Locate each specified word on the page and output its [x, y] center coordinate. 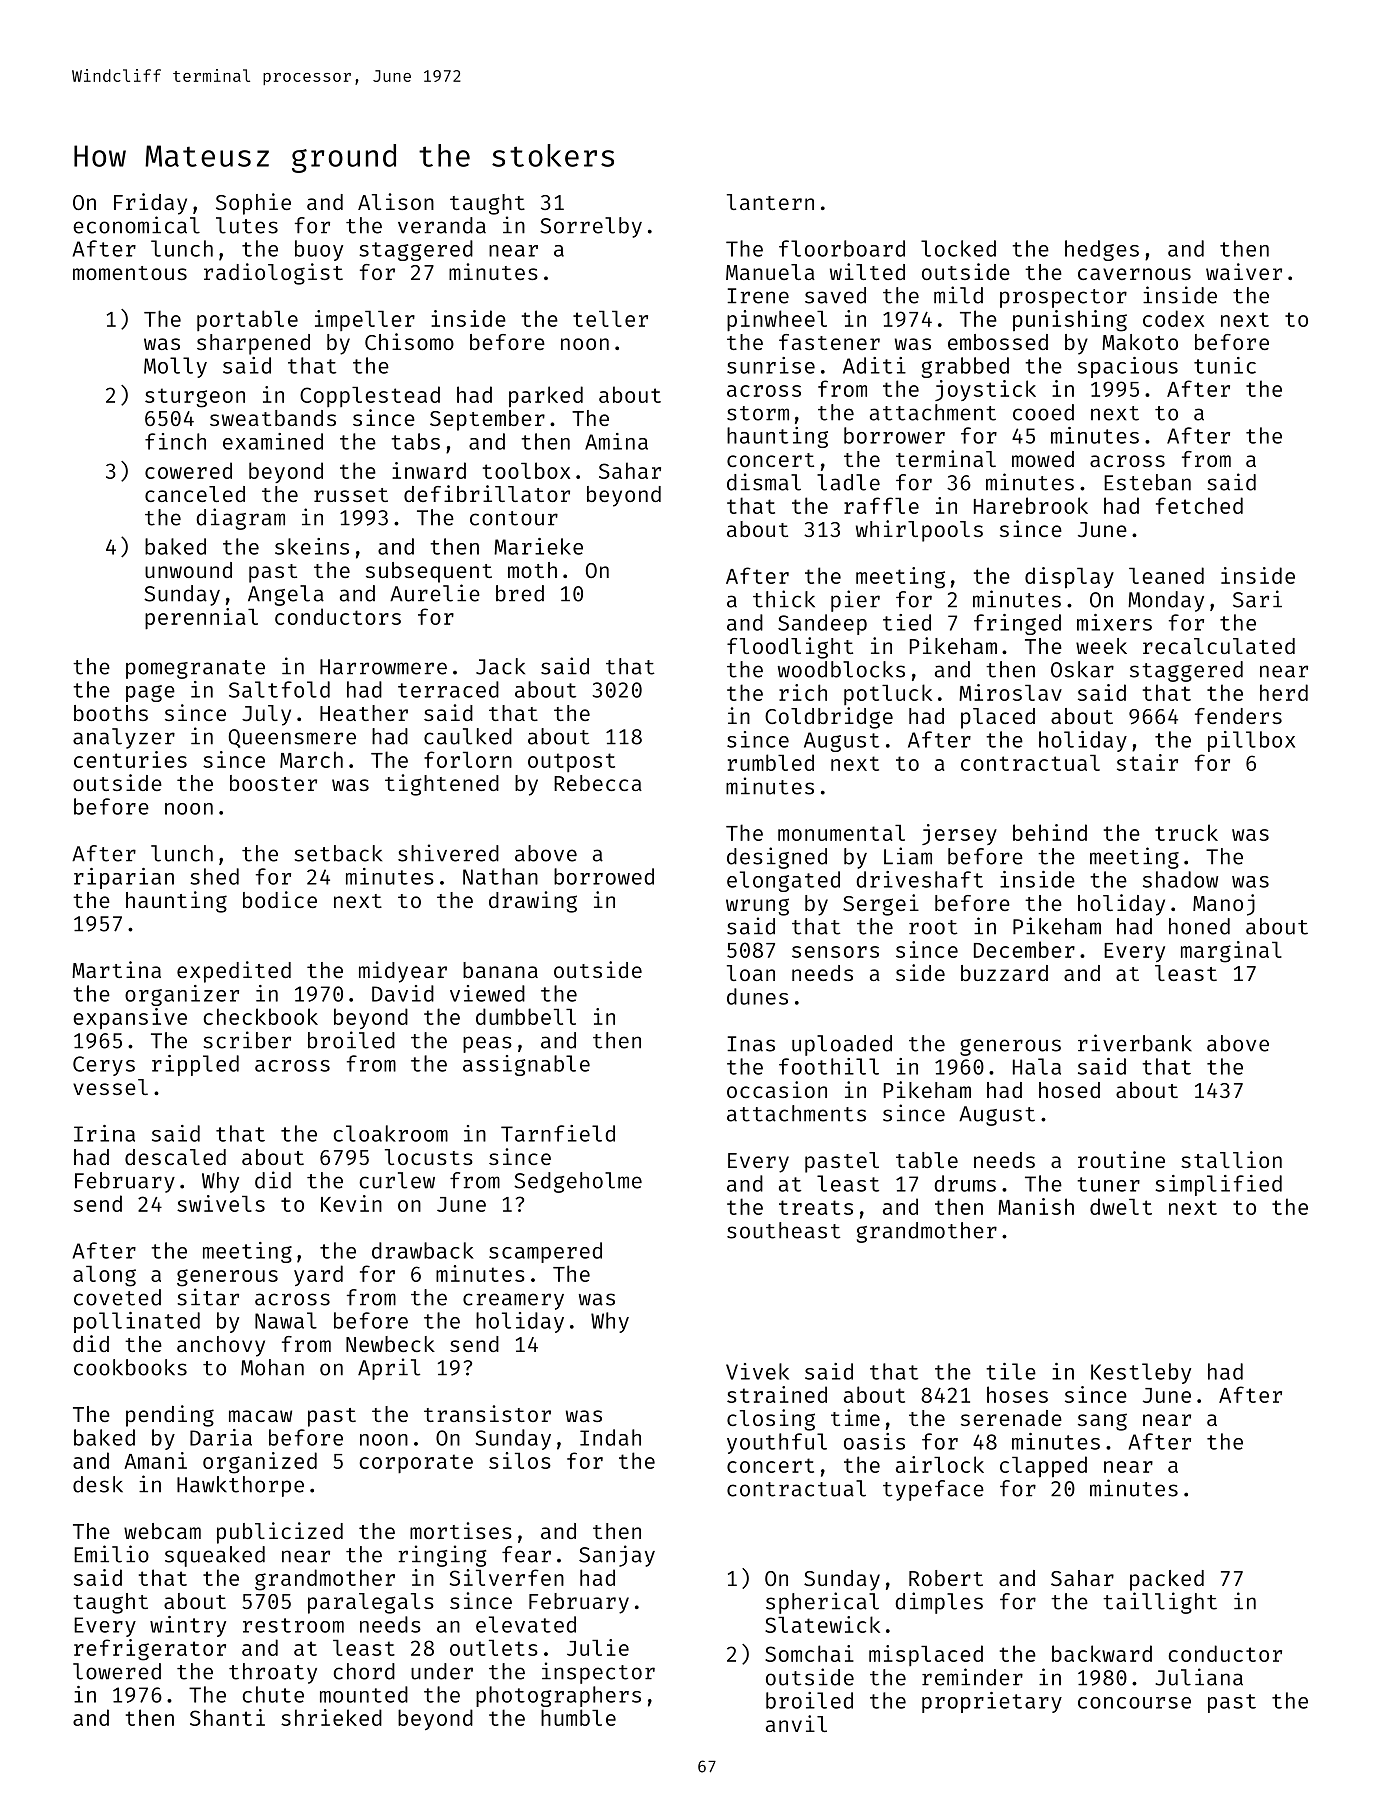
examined [273, 441]
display [1069, 577]
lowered [117, 1671]
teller [610, 318]
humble [578, 1717]
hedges [1102, 250]
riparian [124, 878]
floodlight [790, 648]
